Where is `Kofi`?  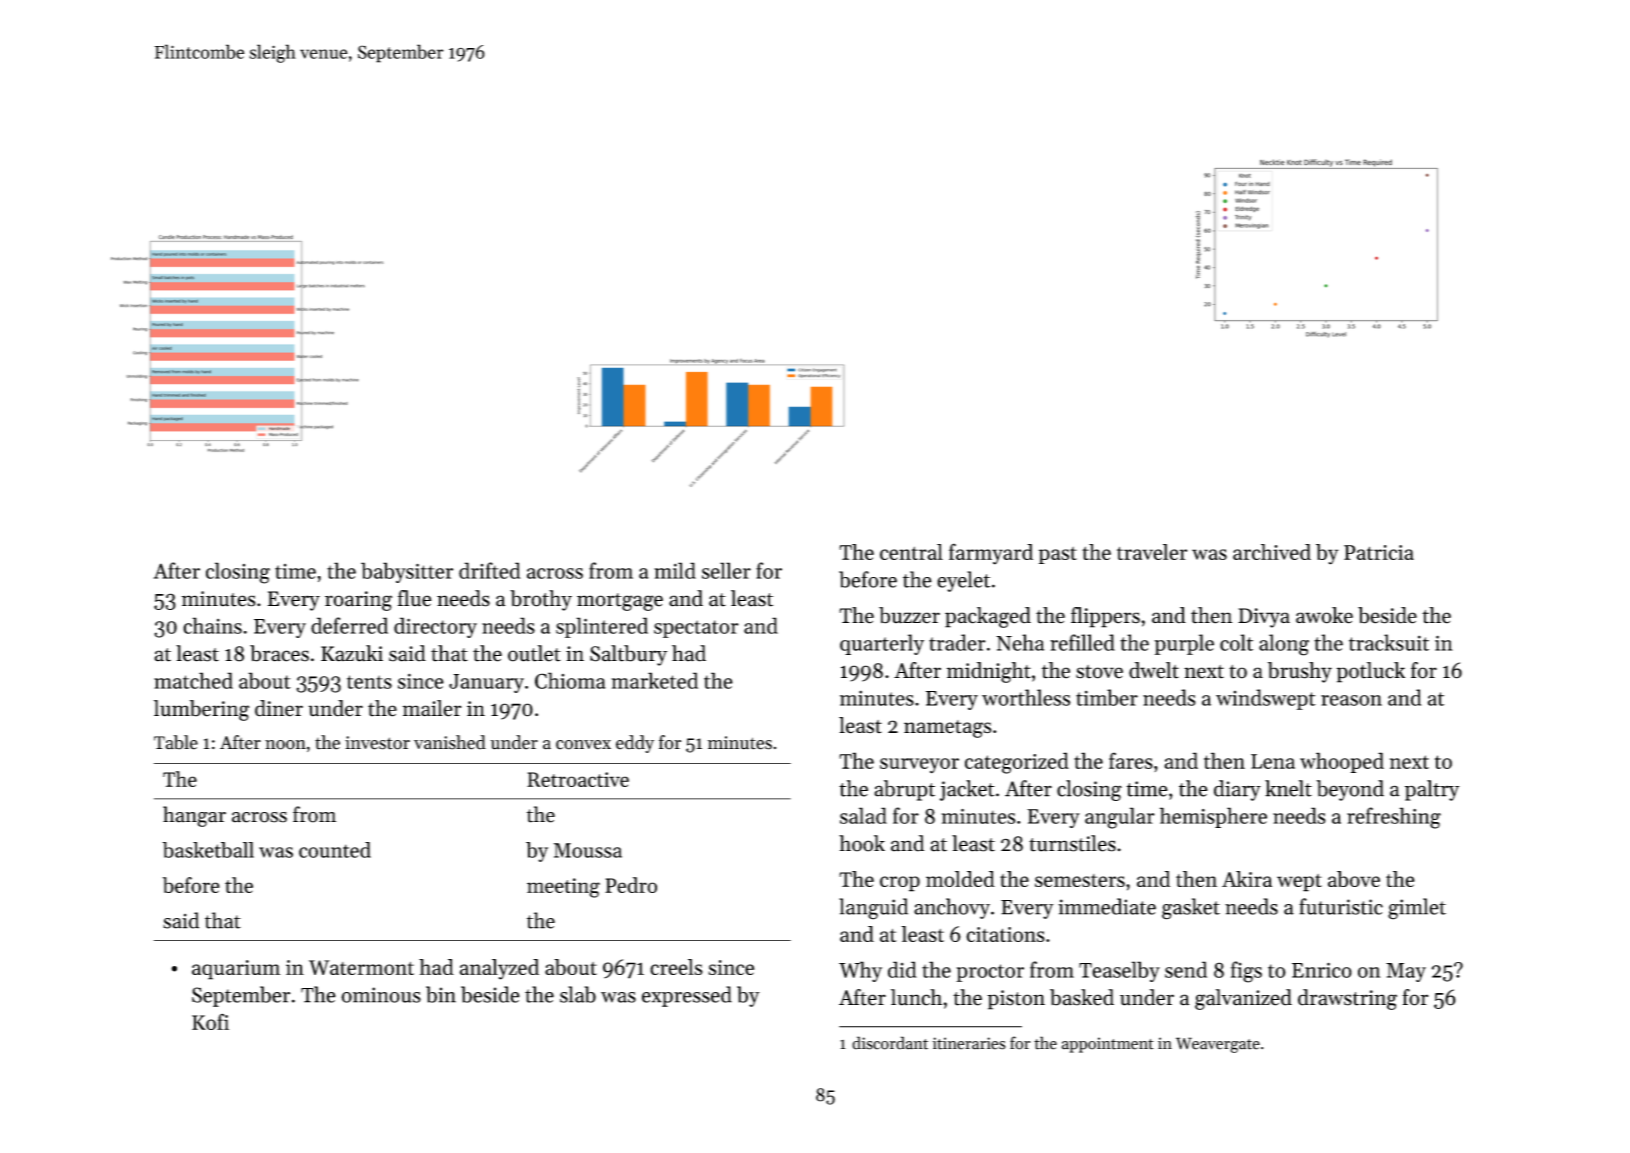
Kofi is located at coordinates (210, 1021).
